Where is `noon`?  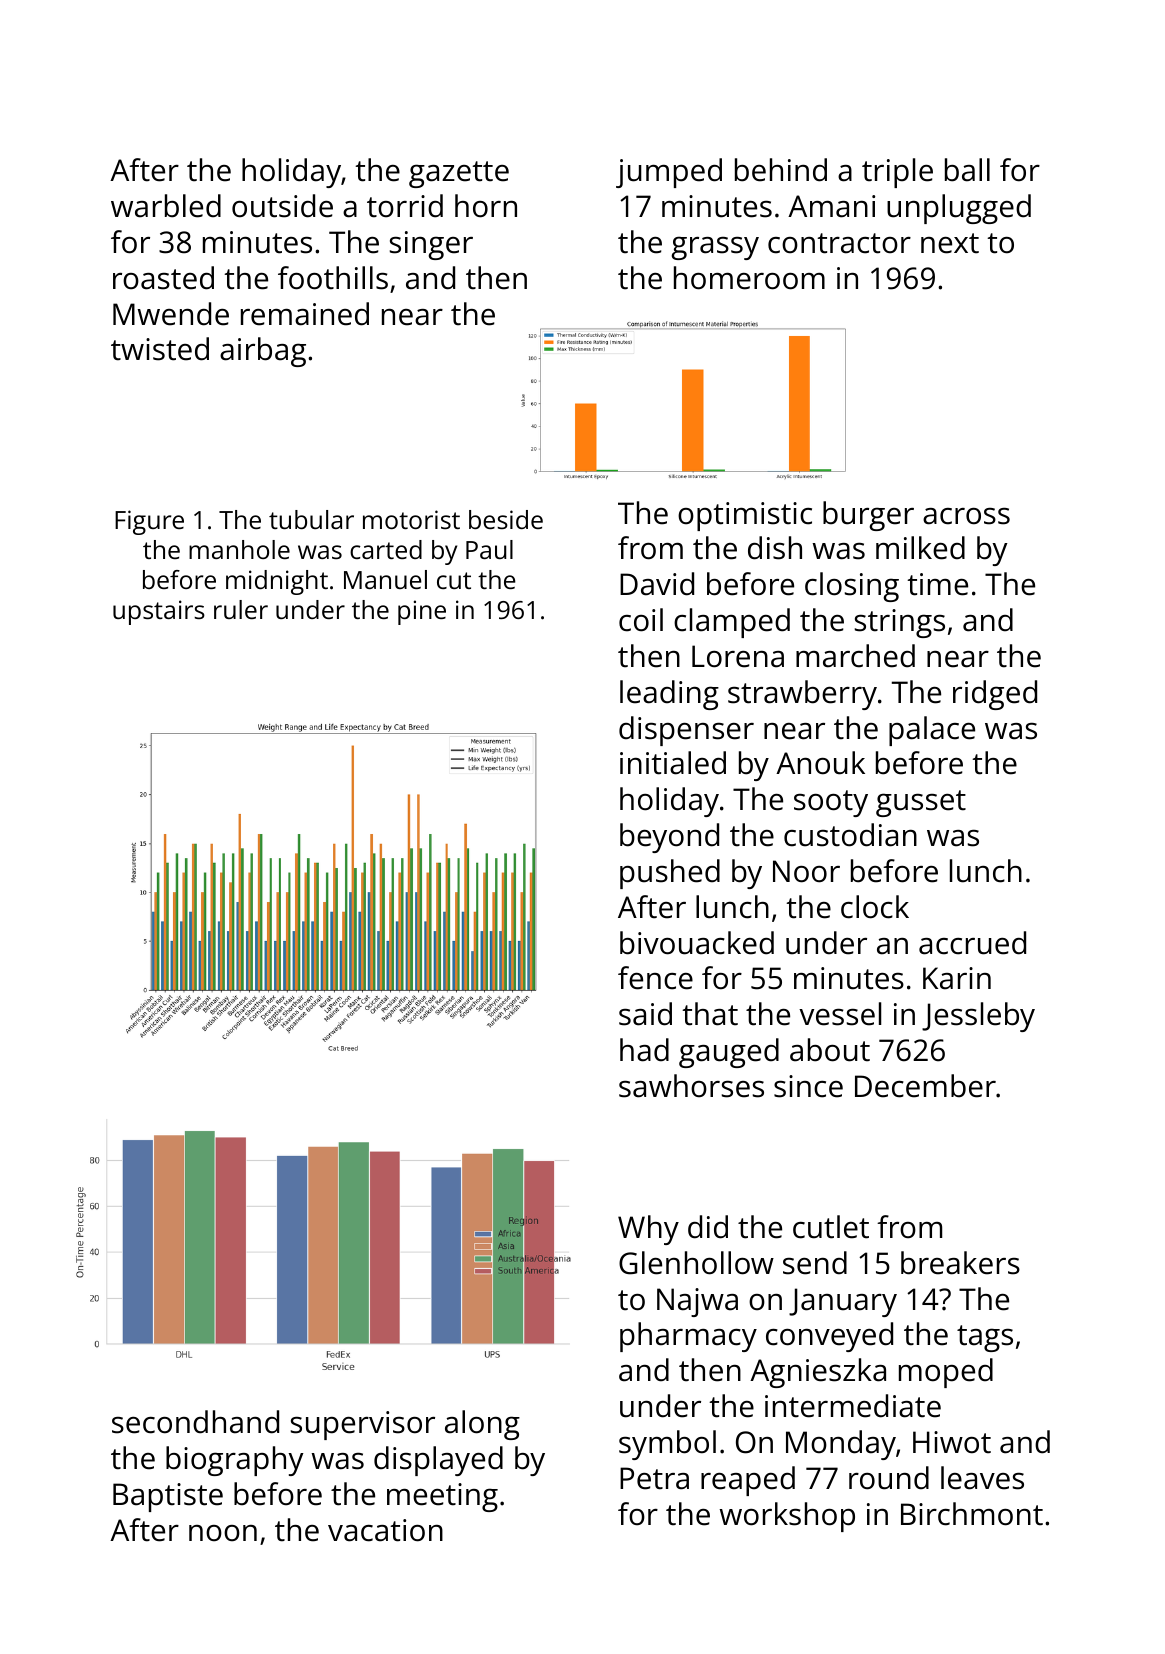 noon is located at coordinates (223, 1533).
